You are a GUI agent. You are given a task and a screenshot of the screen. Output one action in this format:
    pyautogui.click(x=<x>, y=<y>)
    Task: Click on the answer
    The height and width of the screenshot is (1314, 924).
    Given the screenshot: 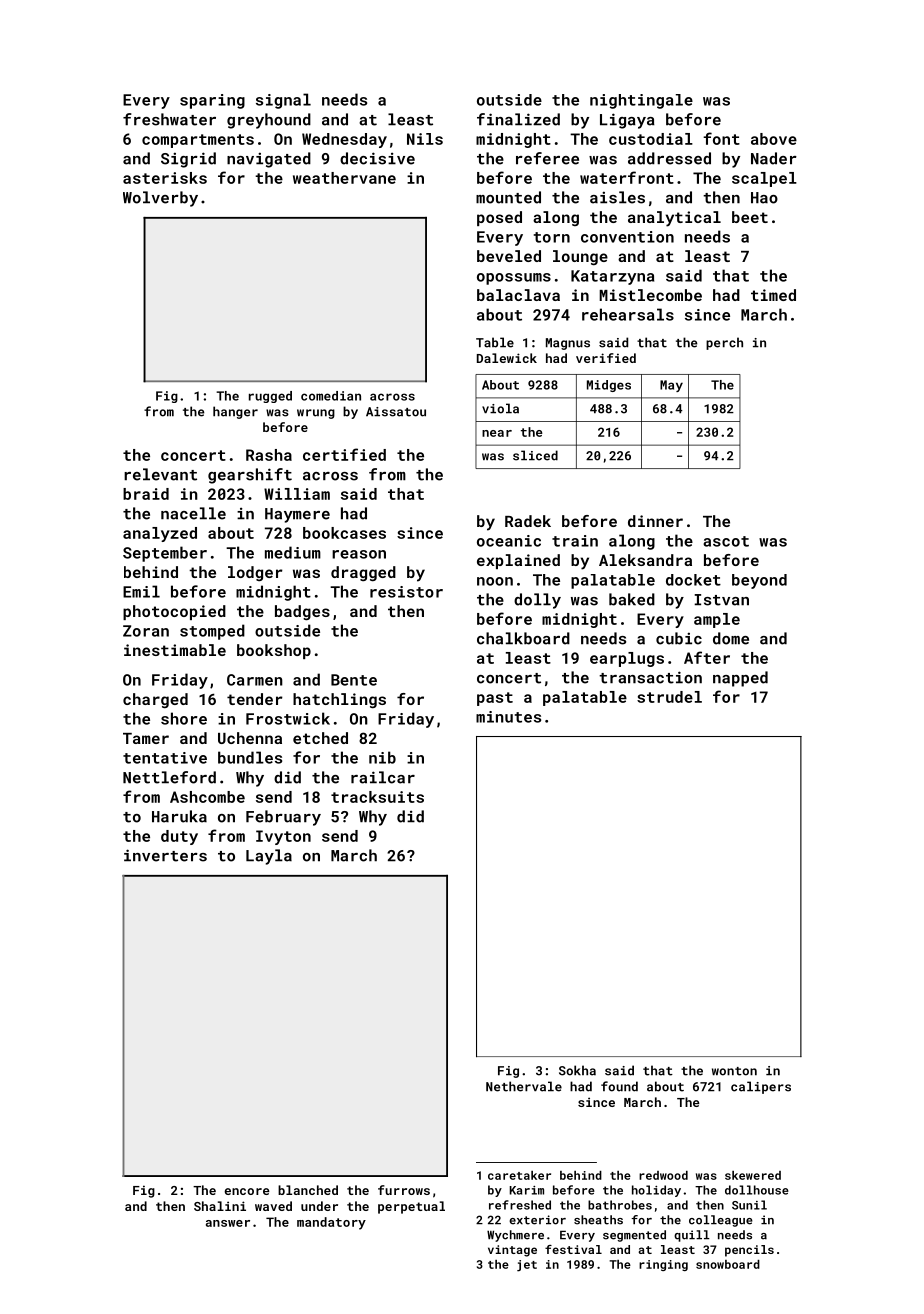 What is the action you would take?
    pyautogui.click(x=228, y=1223)
